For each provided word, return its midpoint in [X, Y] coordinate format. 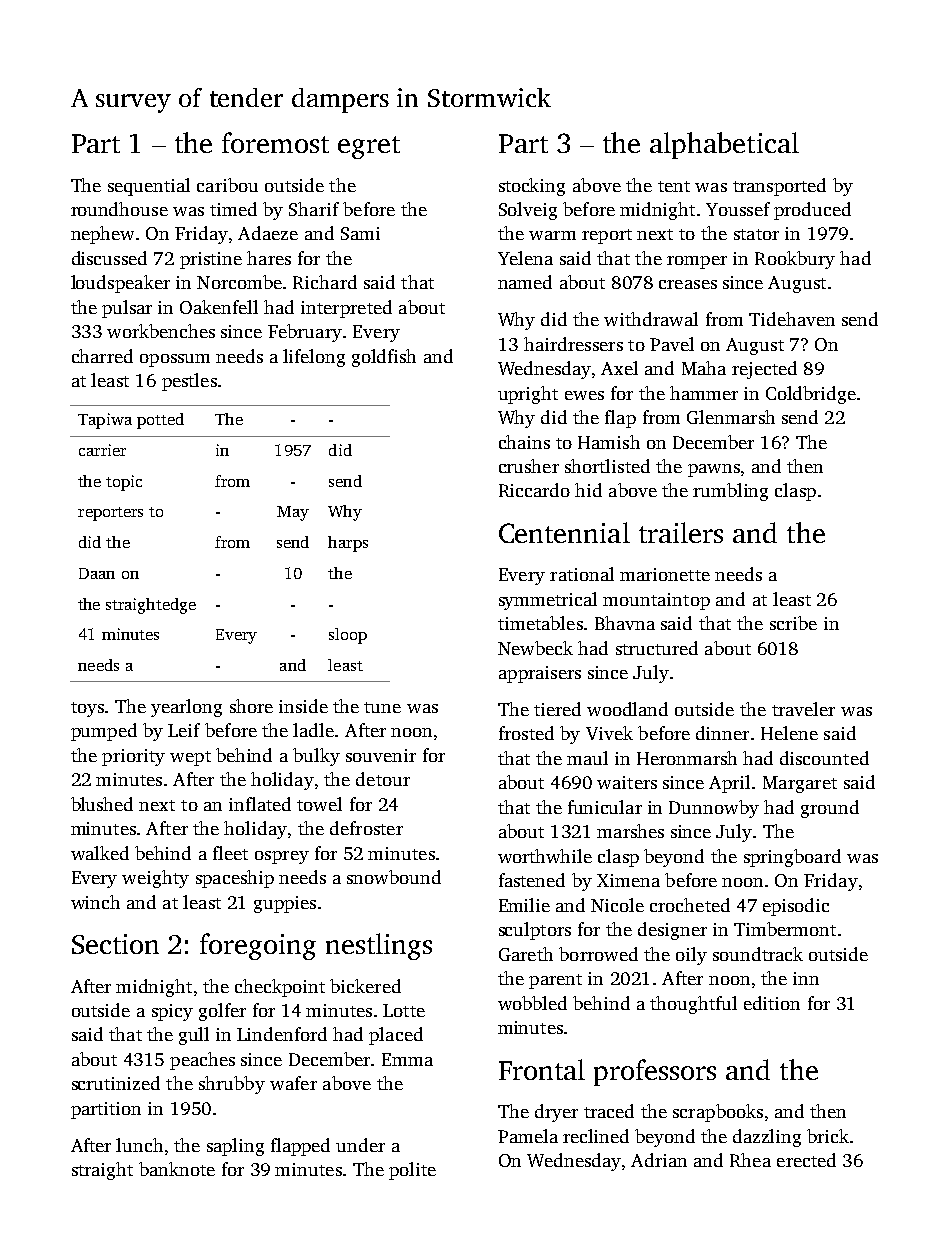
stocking [532, 187]
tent [674, 186]
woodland [627, 709]
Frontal [542, 1069]
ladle [313, 730]
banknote [177, 1169]
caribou [227, 185]
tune [382, 707]
